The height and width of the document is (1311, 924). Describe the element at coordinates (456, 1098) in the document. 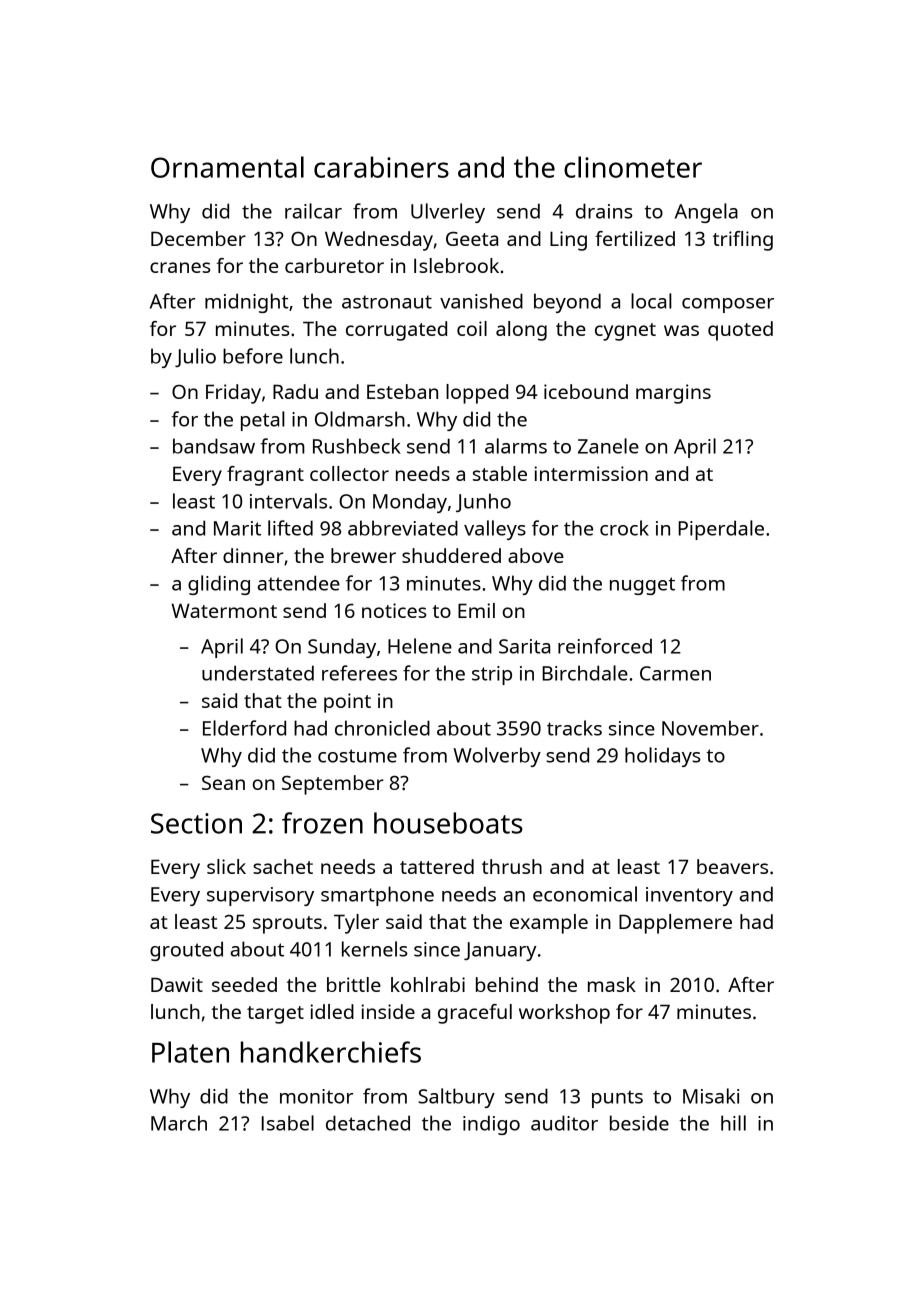

I see `Saltbury` at that location.
